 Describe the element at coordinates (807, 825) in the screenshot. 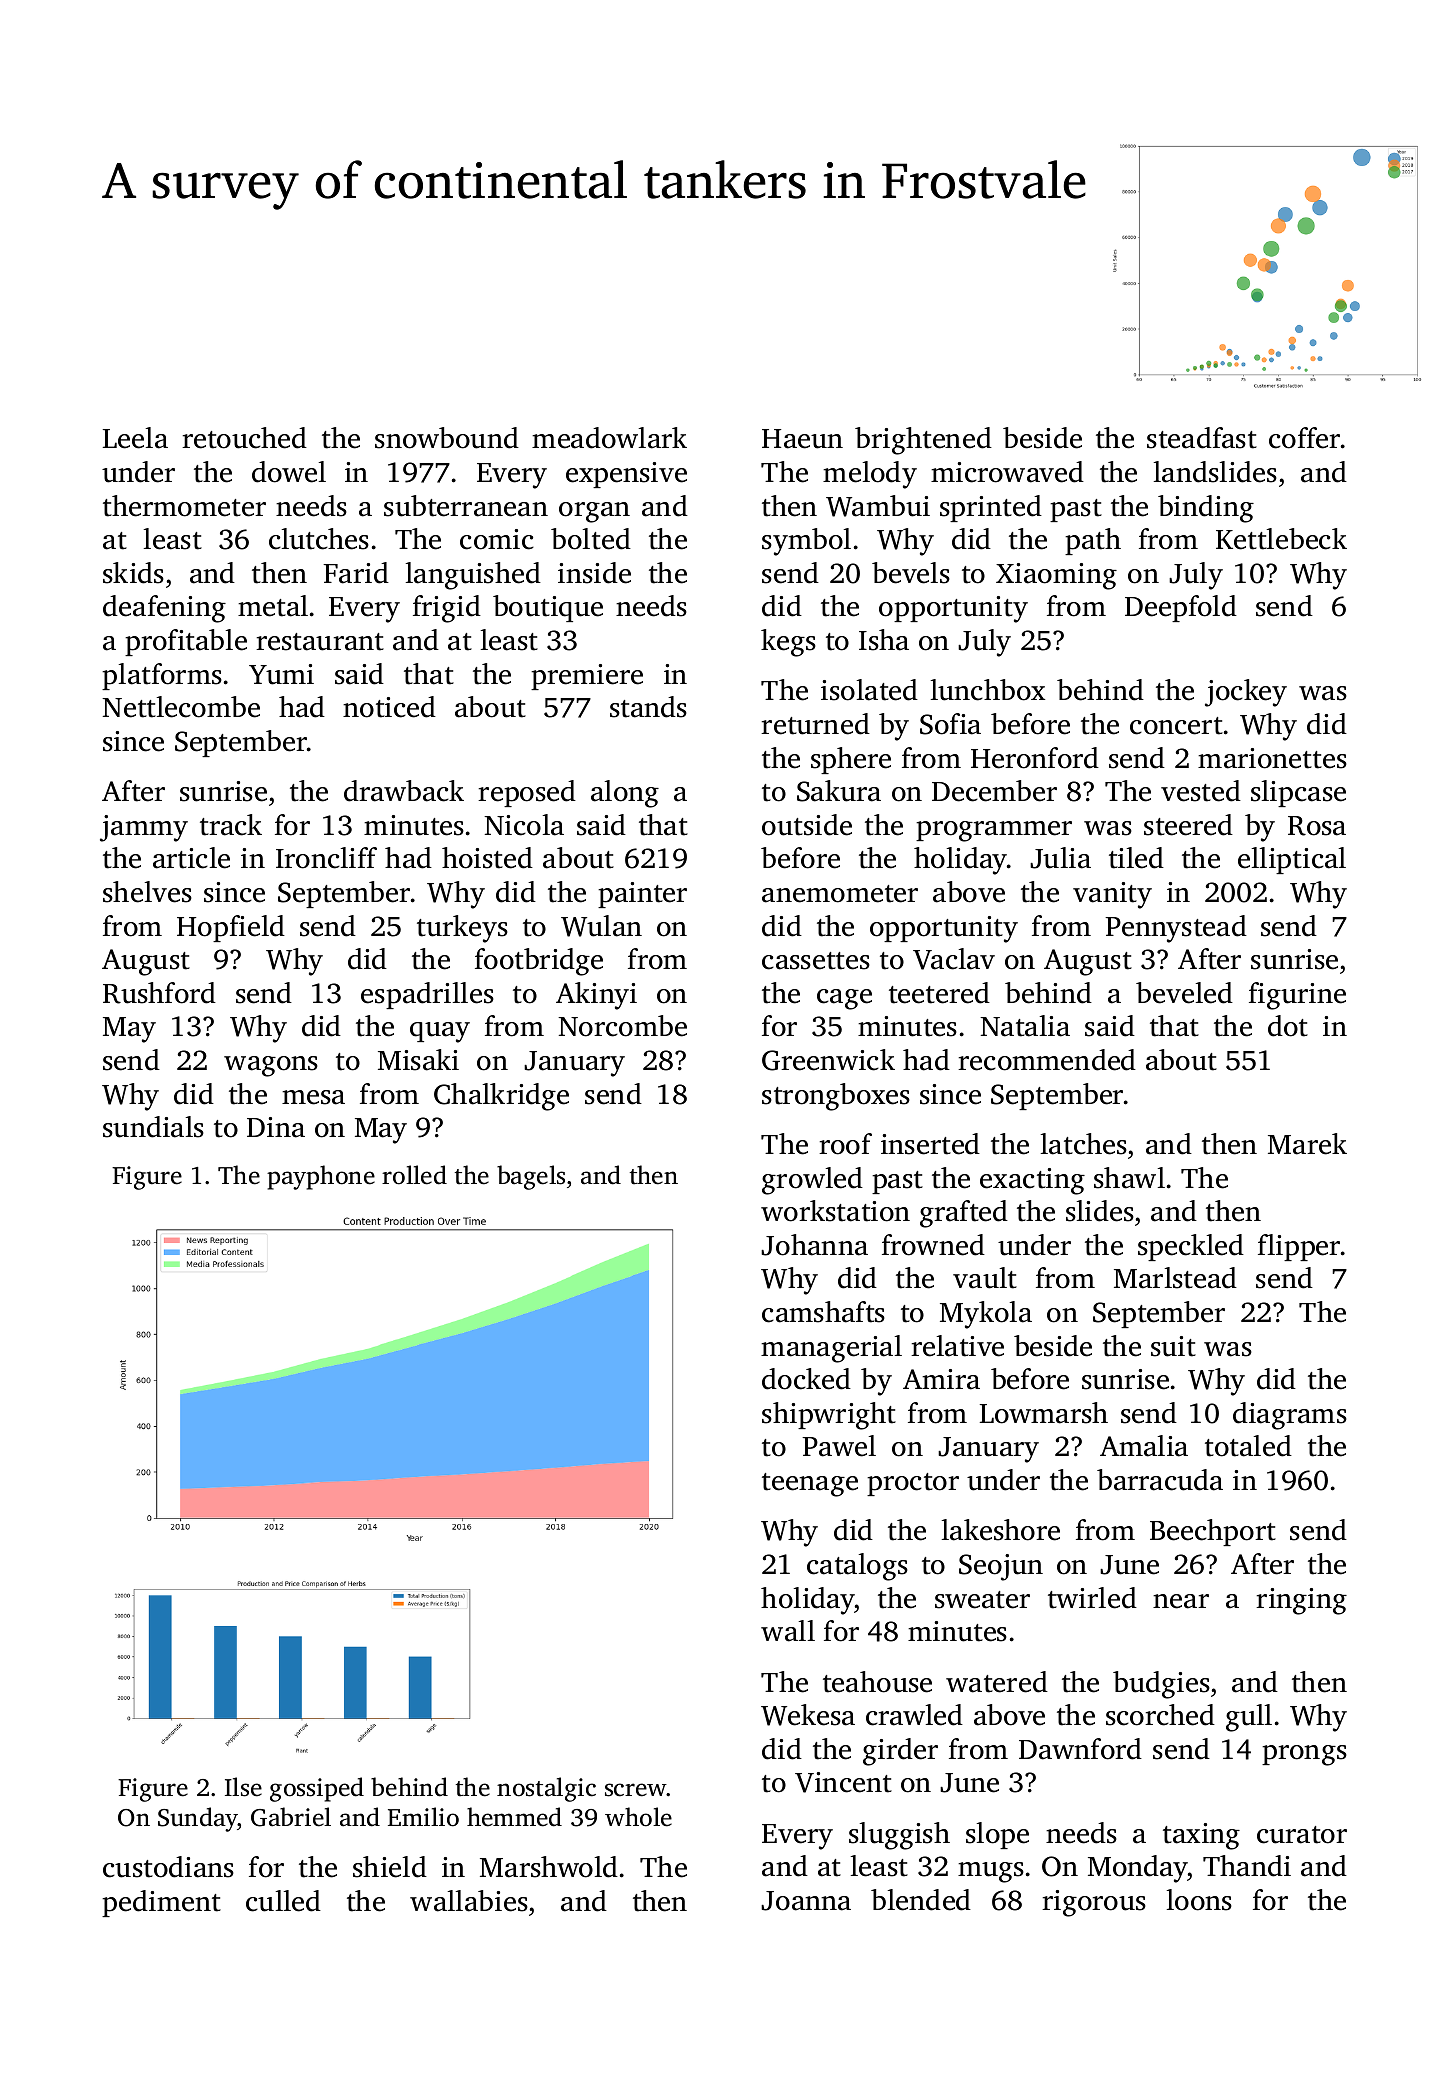

I see `outside` at that location.
